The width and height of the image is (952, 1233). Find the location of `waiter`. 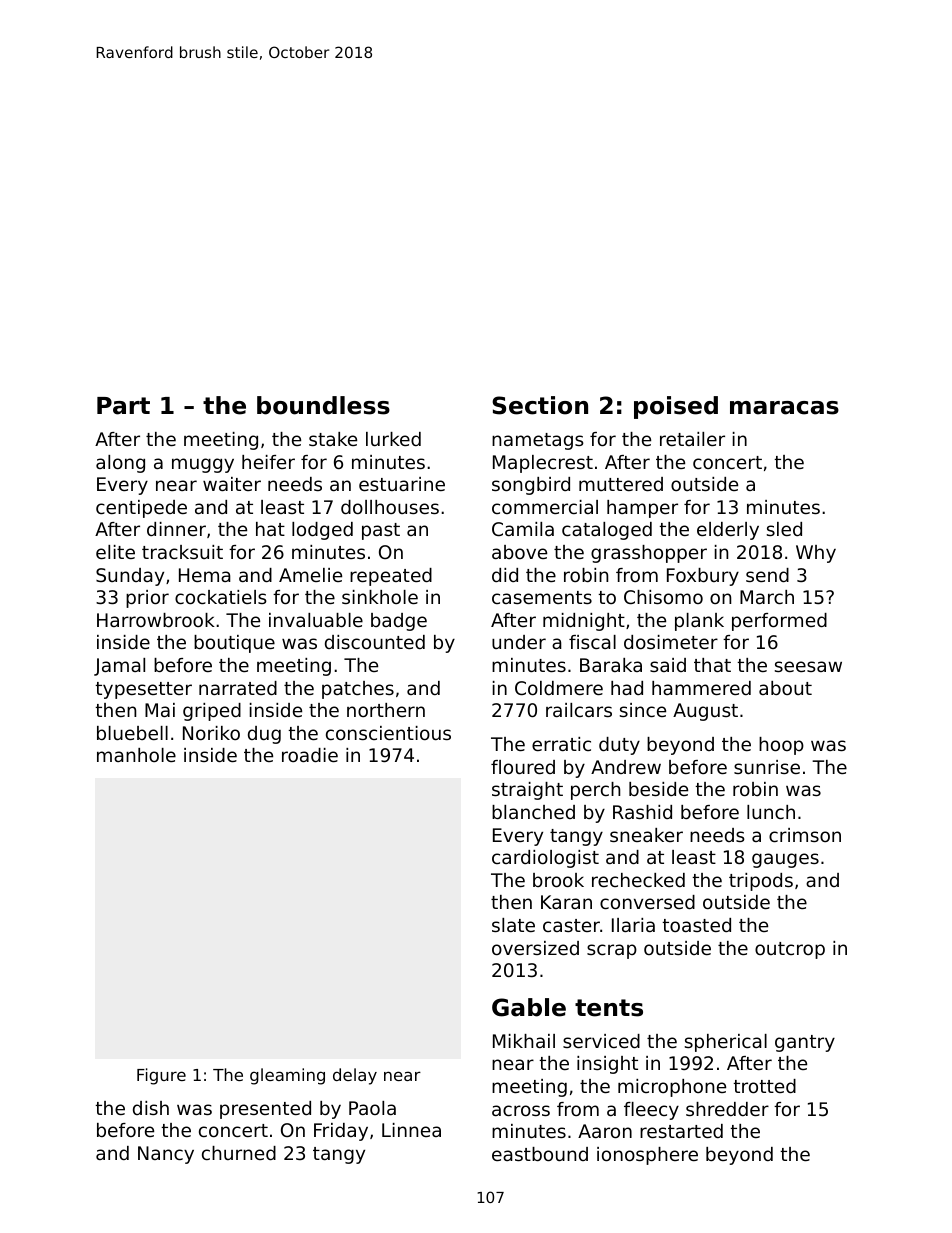

waiter is located at coordinates (232, 484).
